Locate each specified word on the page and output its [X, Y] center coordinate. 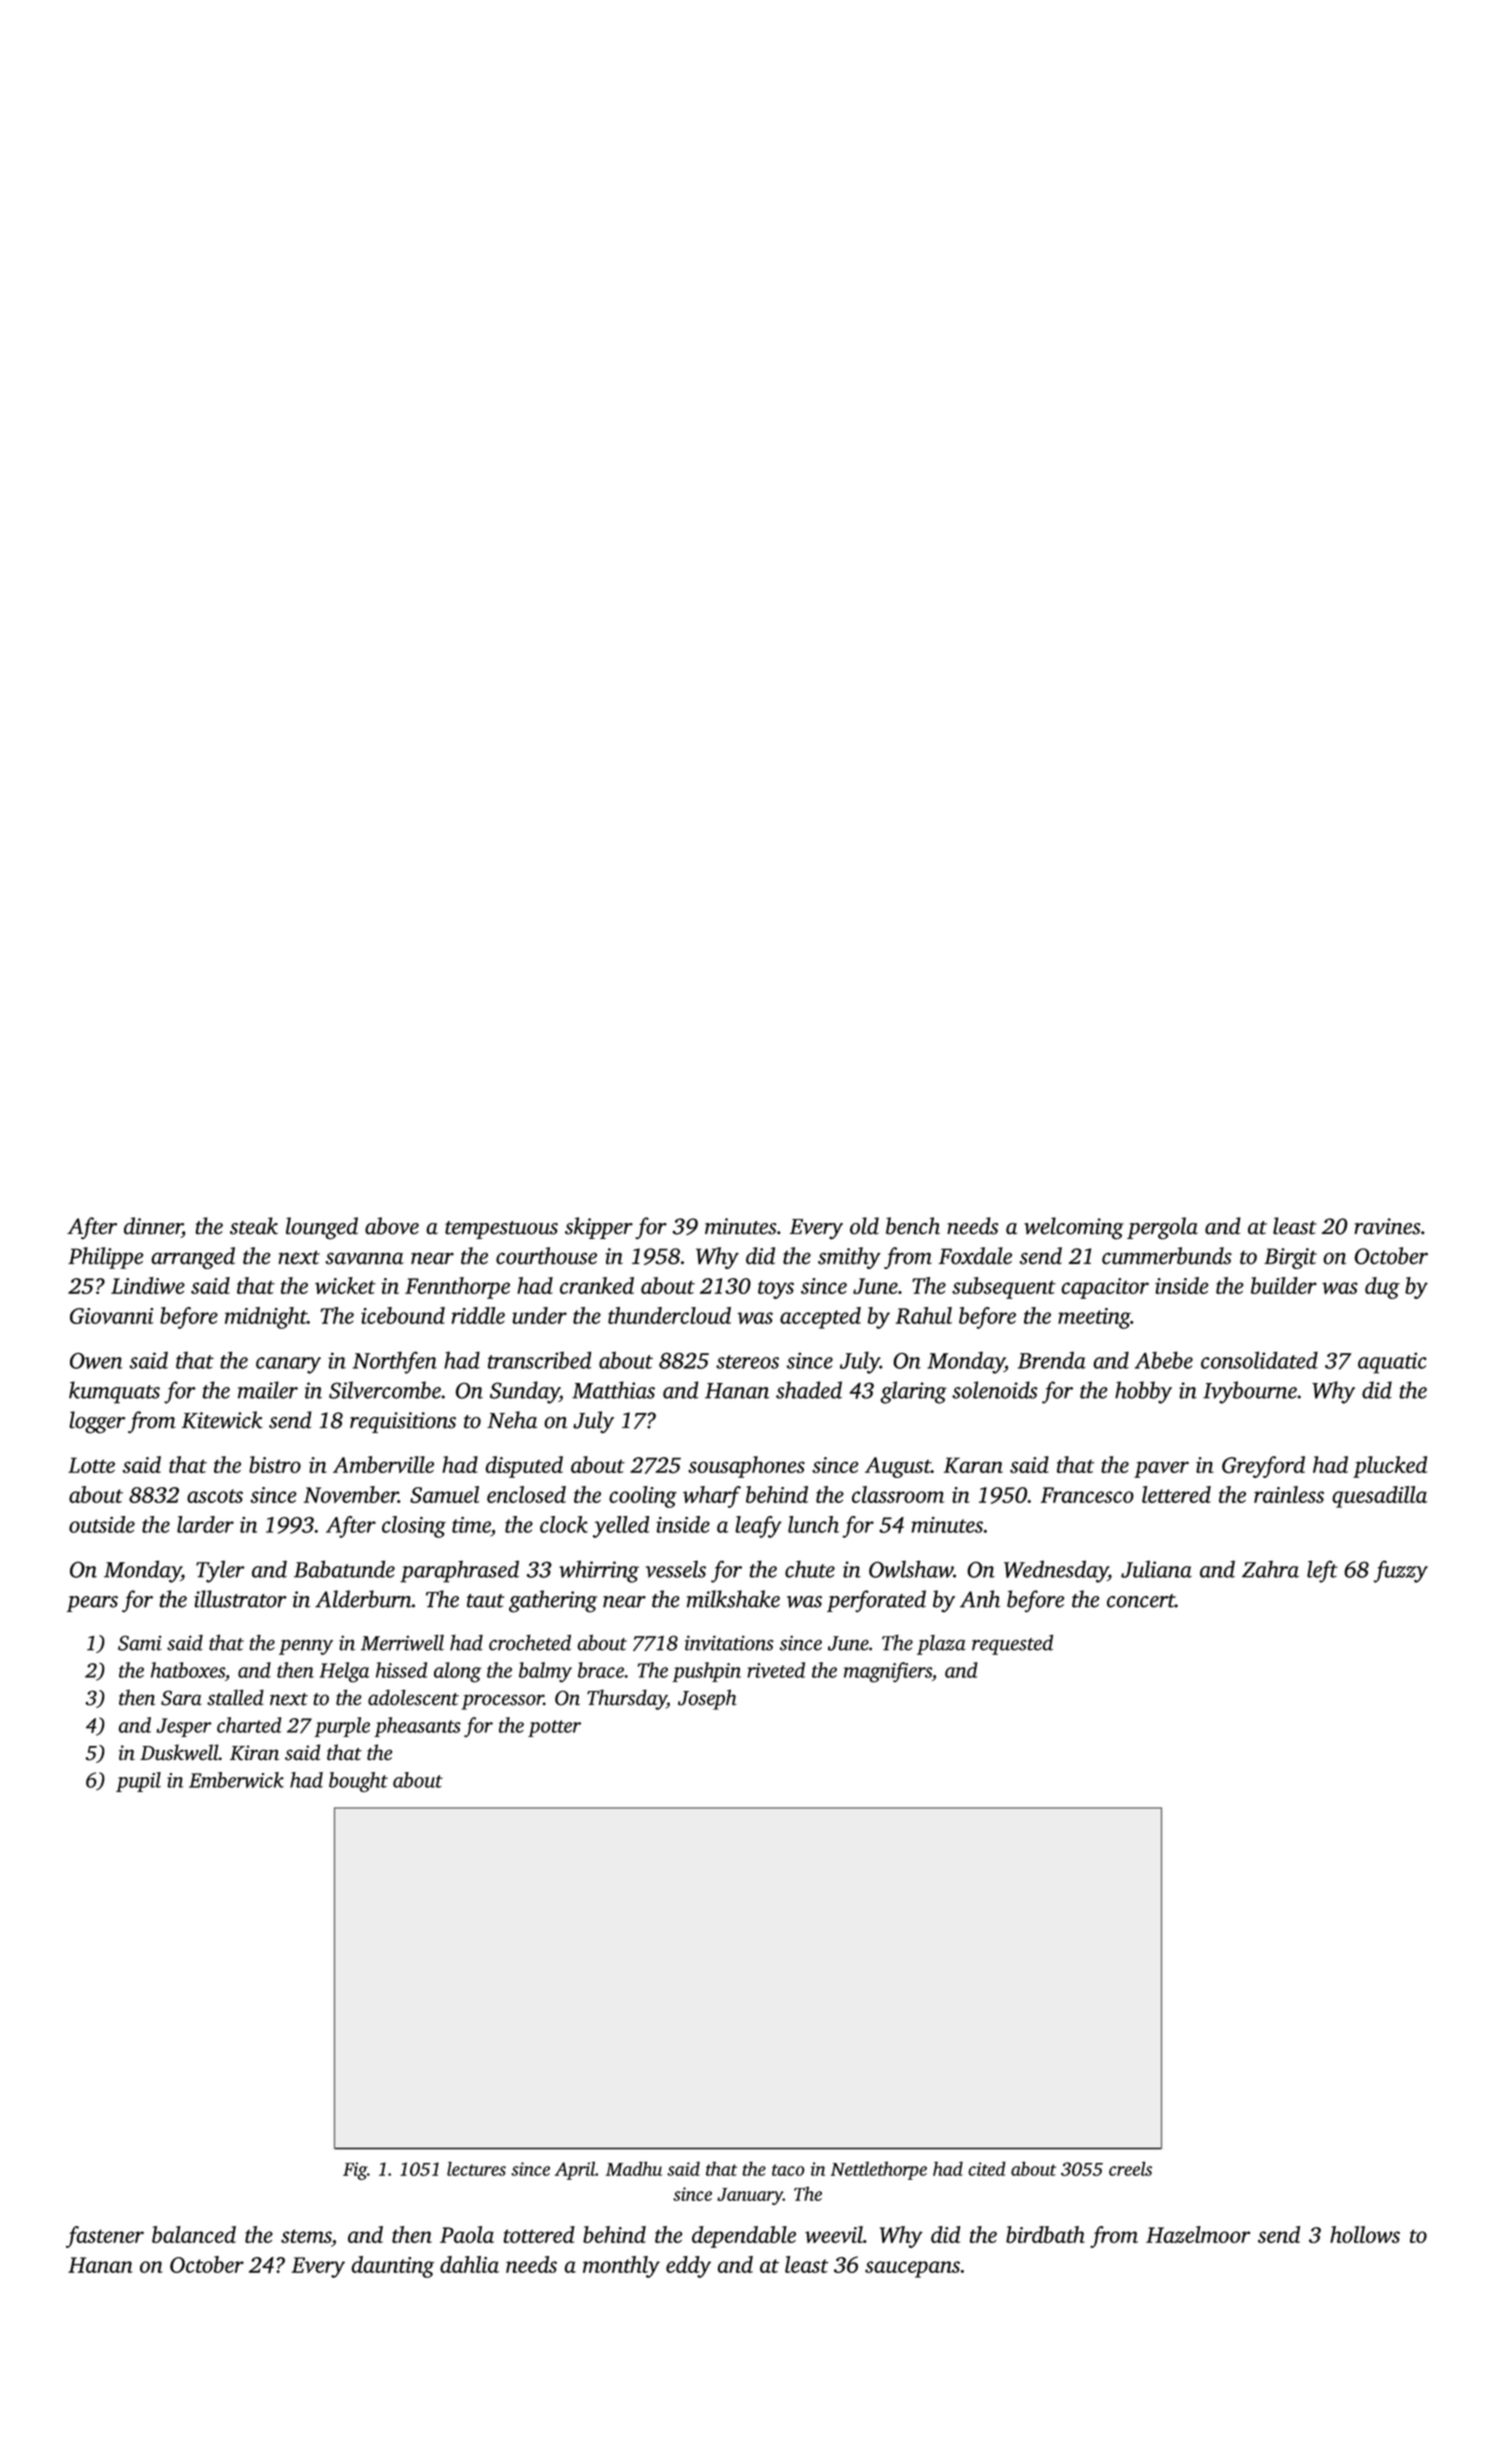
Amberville [383, 1464]
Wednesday [1056, 1571]
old [864, 1226]
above [392, 1226]
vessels [675, 1569]
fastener [105, 2237]
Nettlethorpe [879, 2170]
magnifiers [888, 1672]
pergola [1162, 1228]
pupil [138, 1782]
